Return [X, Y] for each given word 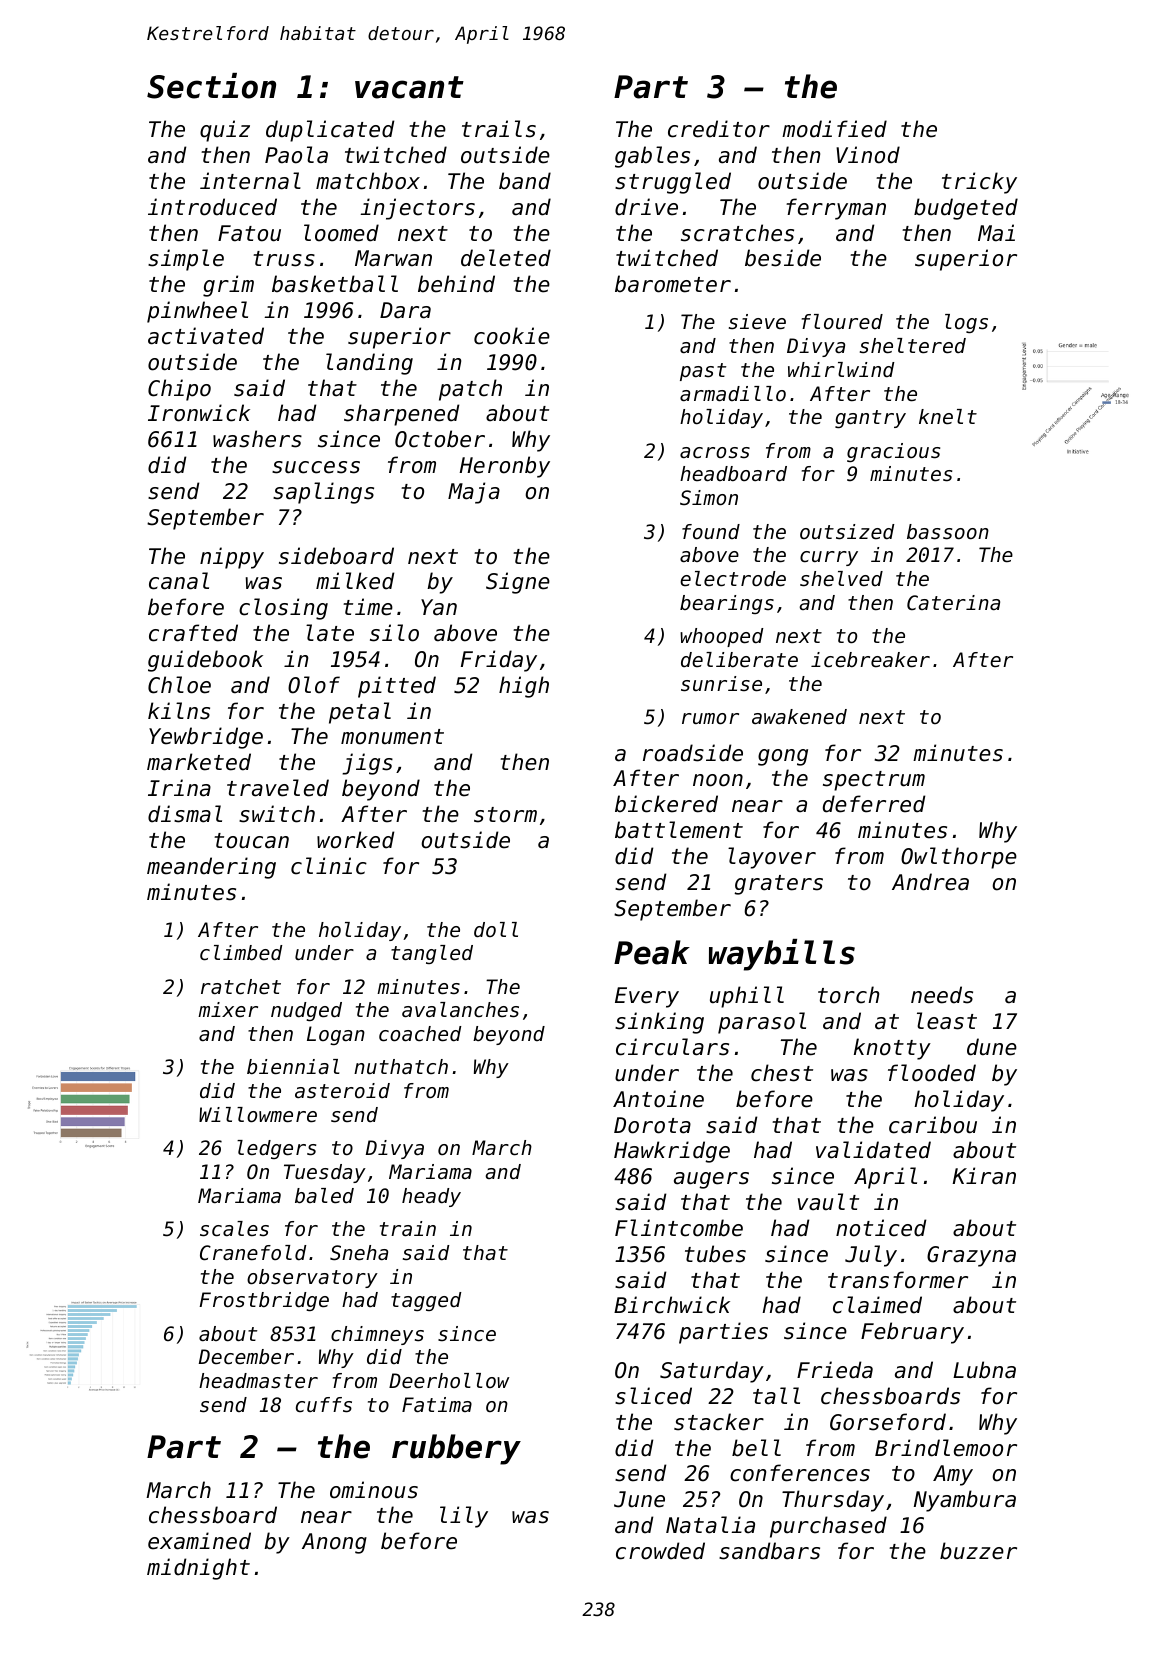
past [703, 372]
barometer [673, 284]
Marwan [393, 258]
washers [257, 439]
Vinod [868, 155]
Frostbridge [264, 1301]
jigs [367, 764]
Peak [652, 952]
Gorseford [888, 1422]
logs [966, 323]
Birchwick [672, 1305]
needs [942, 995]
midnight [198, 1569]
